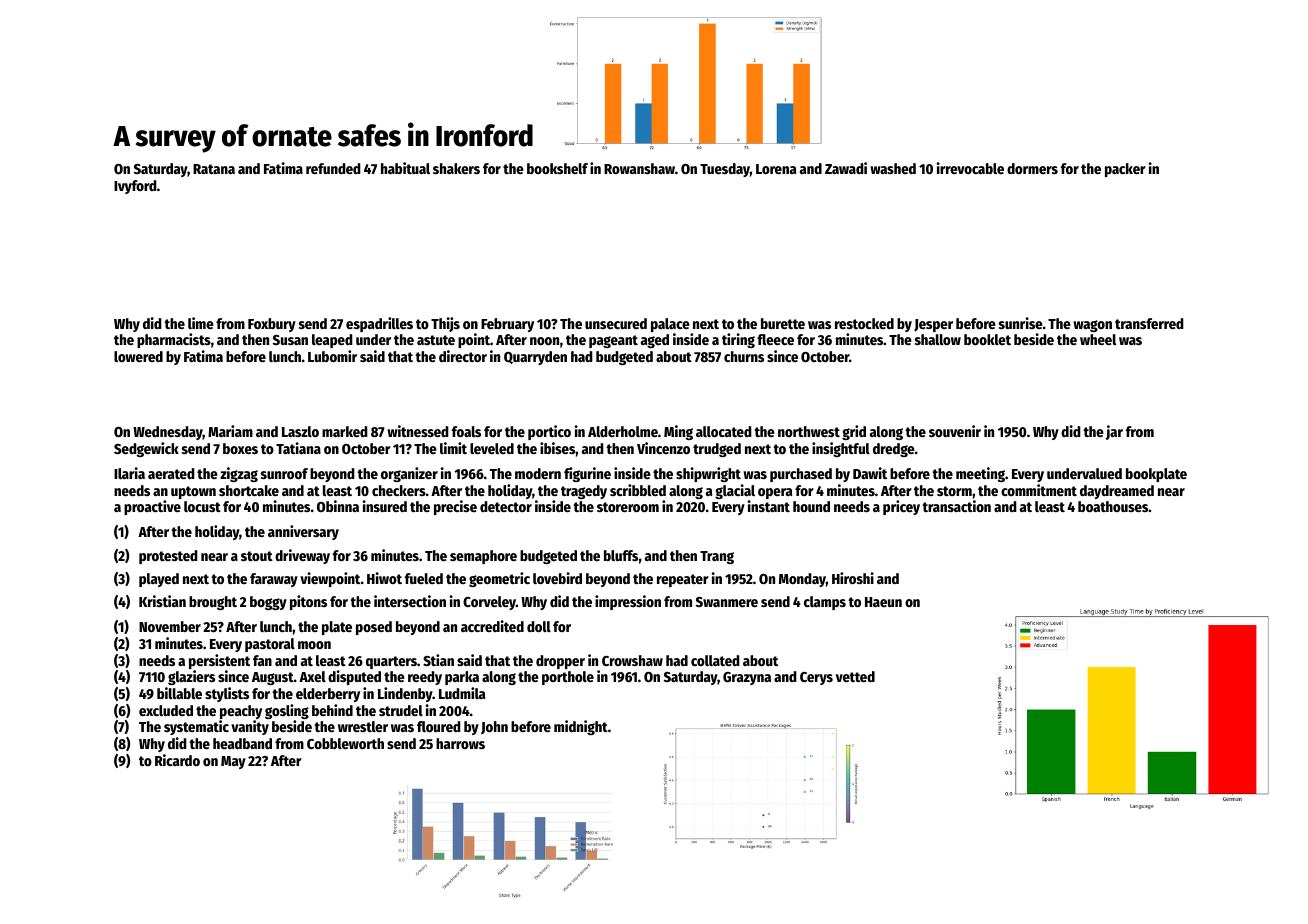  I want to click on sunrise, so click(1021, 323).
